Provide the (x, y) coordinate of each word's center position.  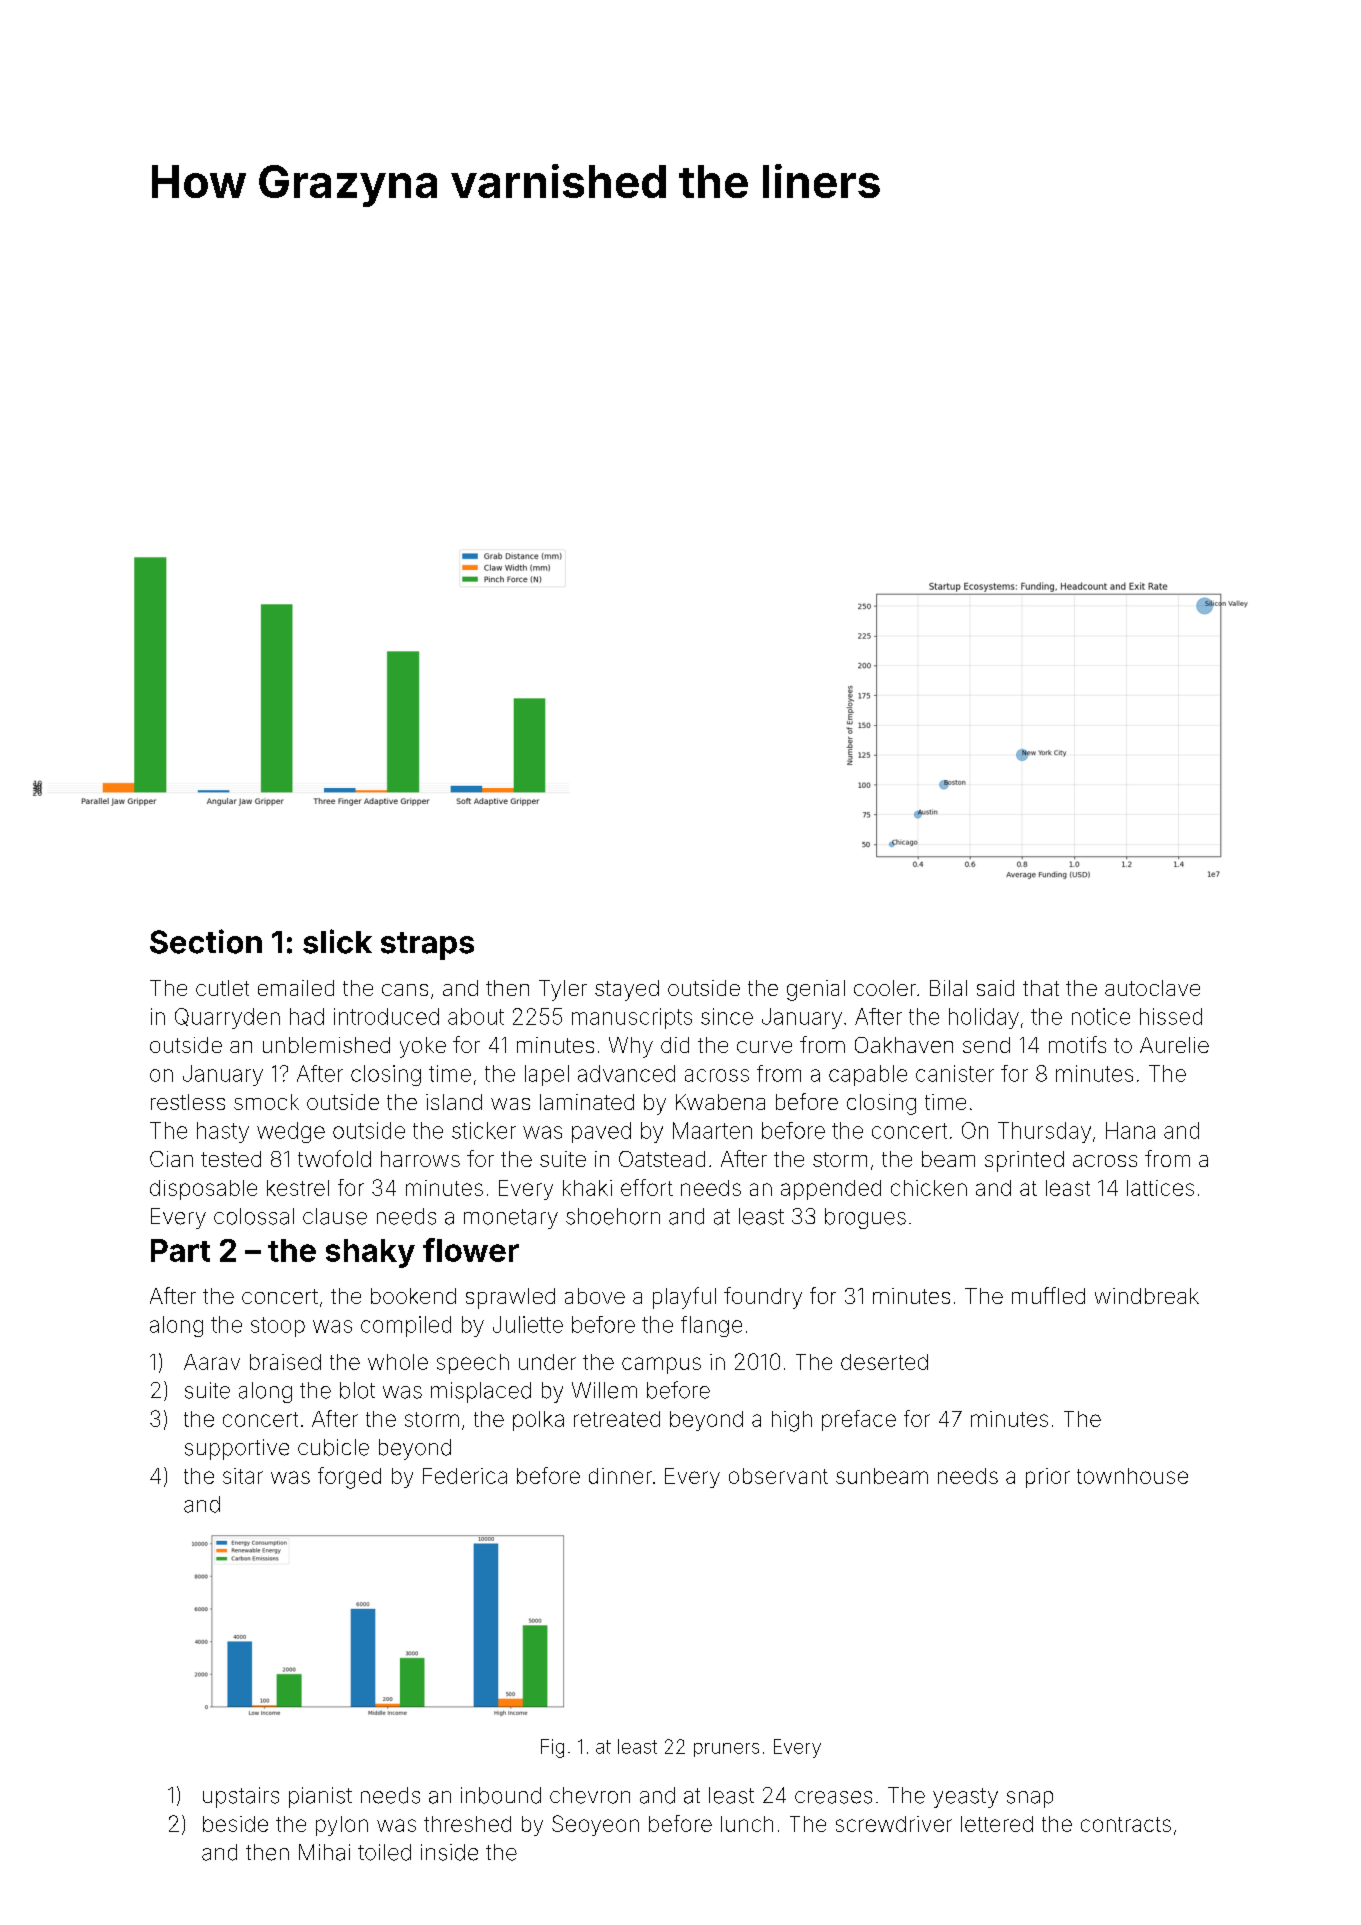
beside (235, 1824)
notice (1101, 1016)
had (307, 1016)
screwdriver (894, 1824)
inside (449, 1852)
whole (398, 1362)
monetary (511, 1219)
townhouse (1132, 1476)
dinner (620, 1476)
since (727, 1016)
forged (349, 1478)
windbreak (1147, 1296)
